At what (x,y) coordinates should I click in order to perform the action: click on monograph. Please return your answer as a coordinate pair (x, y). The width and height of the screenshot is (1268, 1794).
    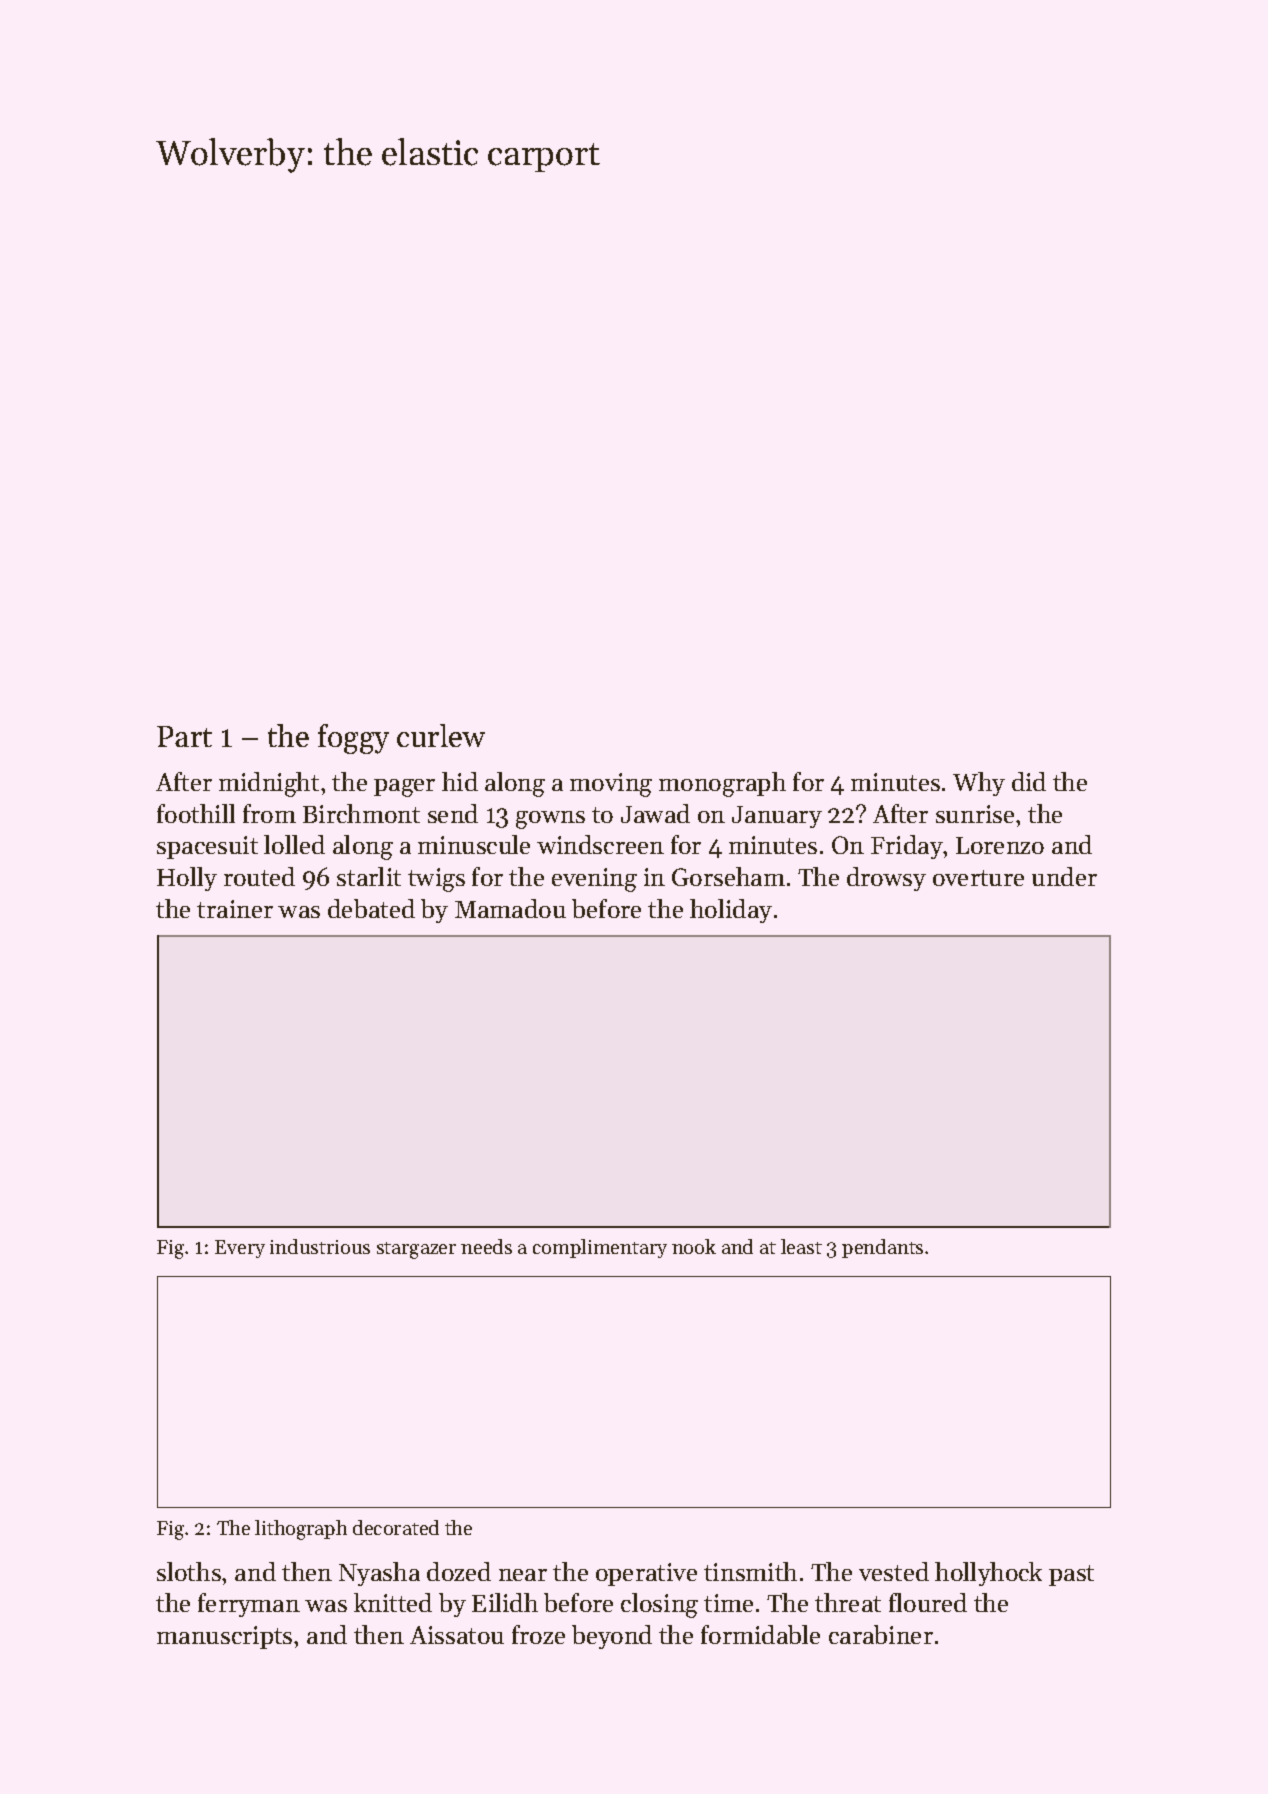
    Looking at the image, I should click on (722, 784).
